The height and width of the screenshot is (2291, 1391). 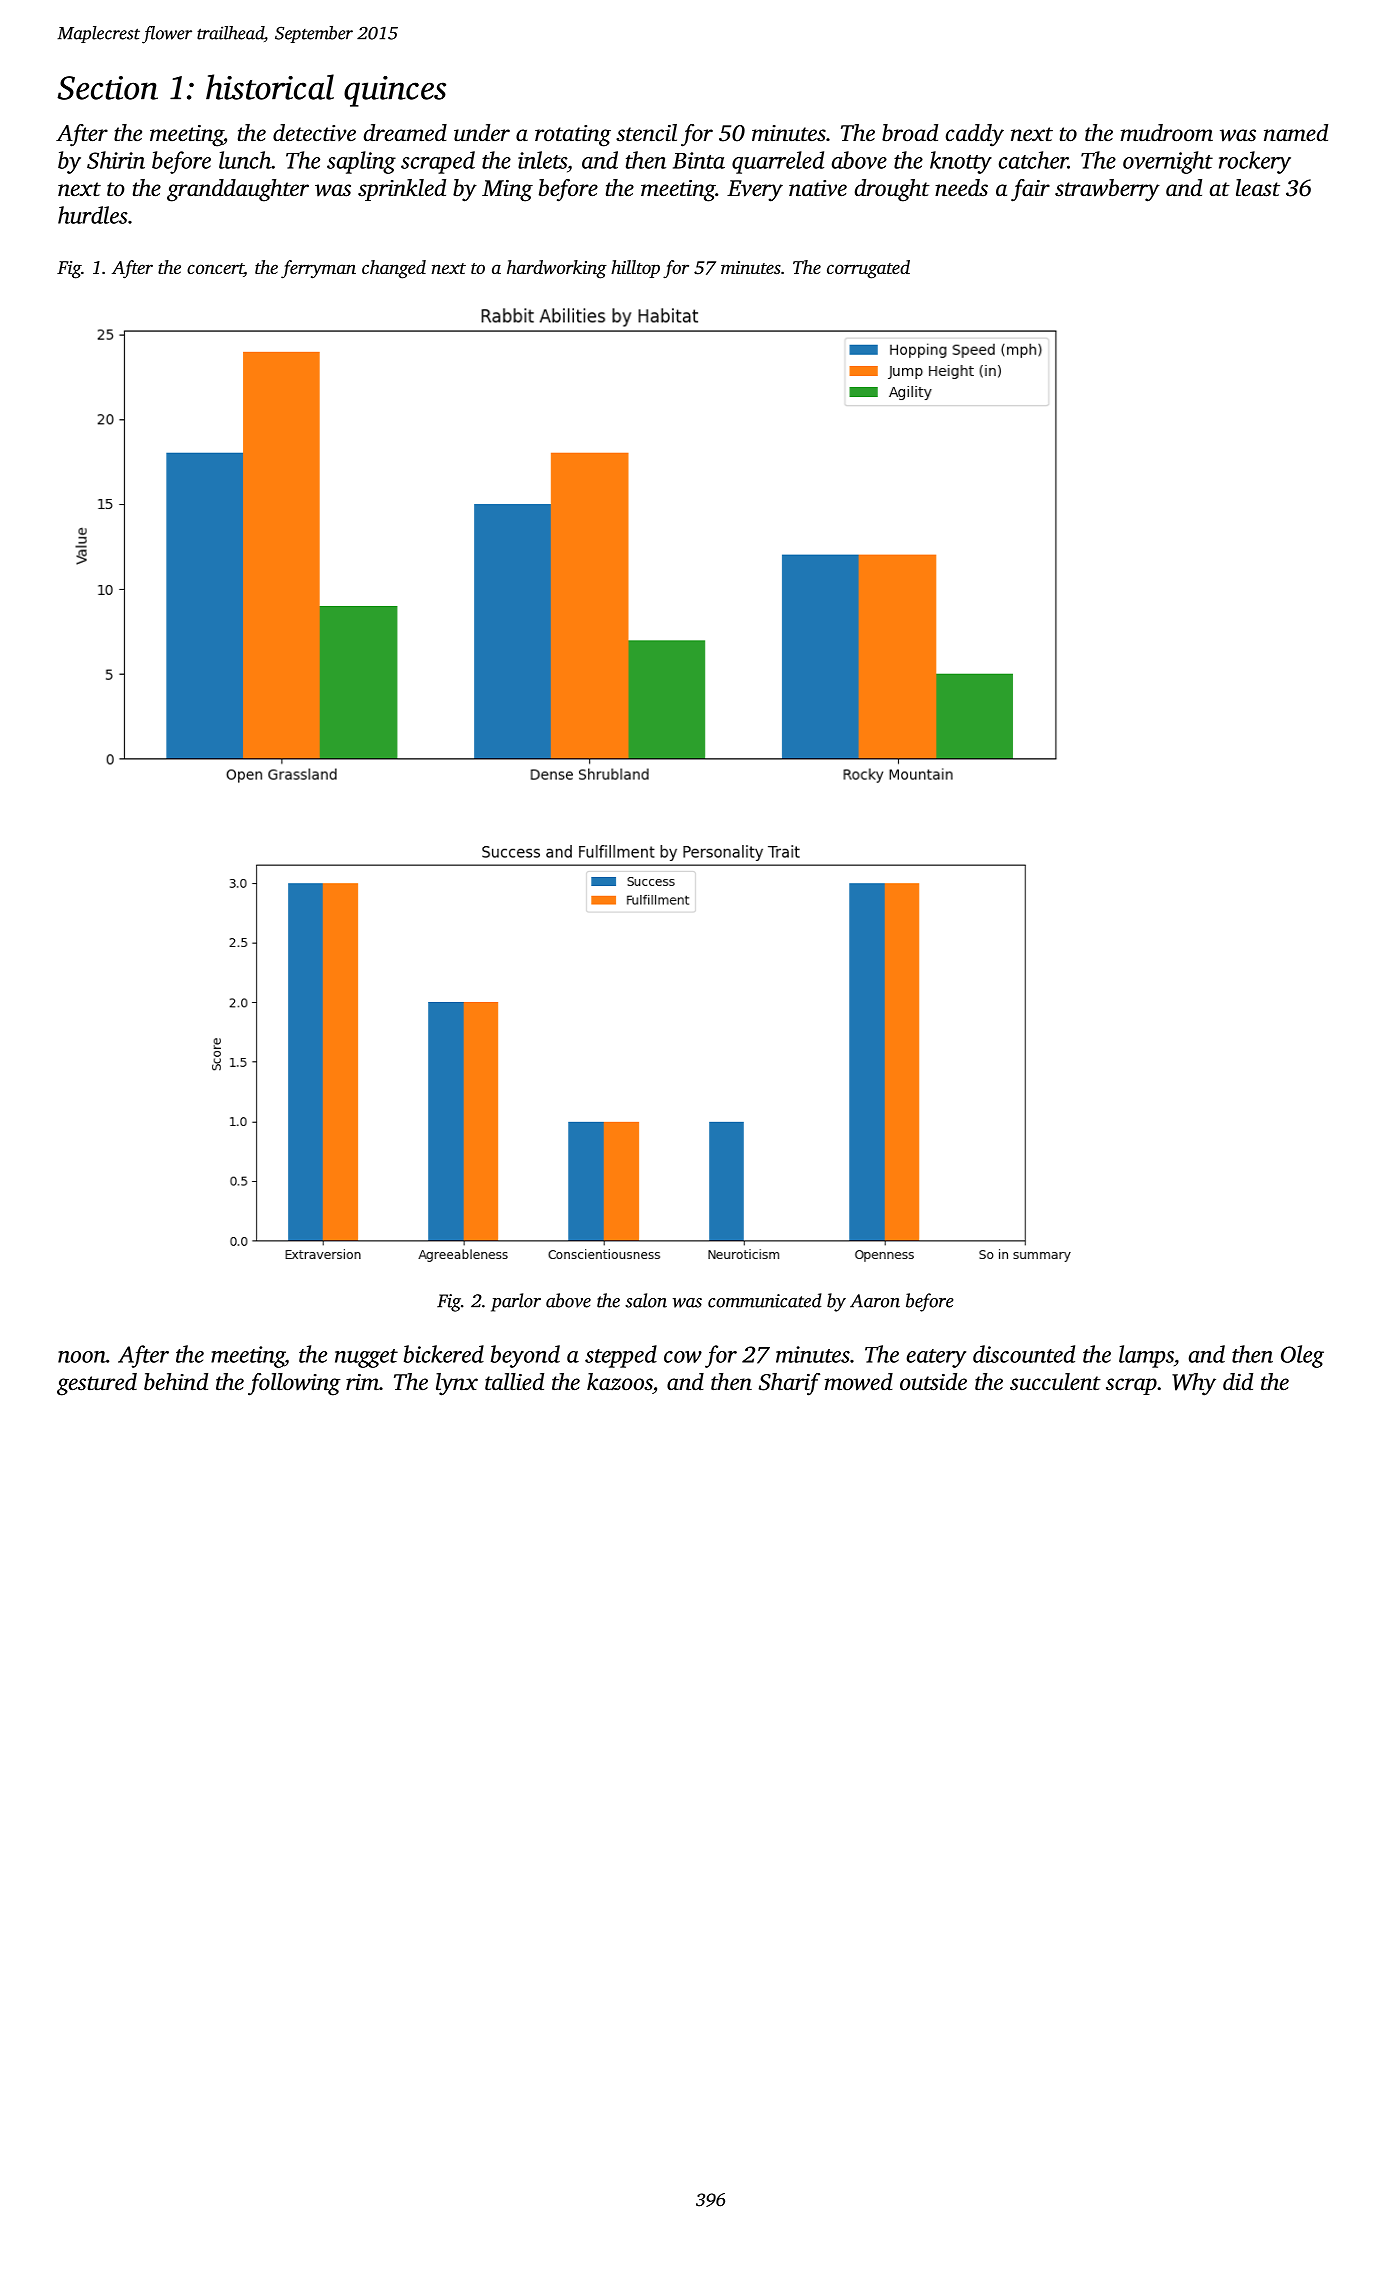 I want to click on named, so click(x=1296, y=133).
